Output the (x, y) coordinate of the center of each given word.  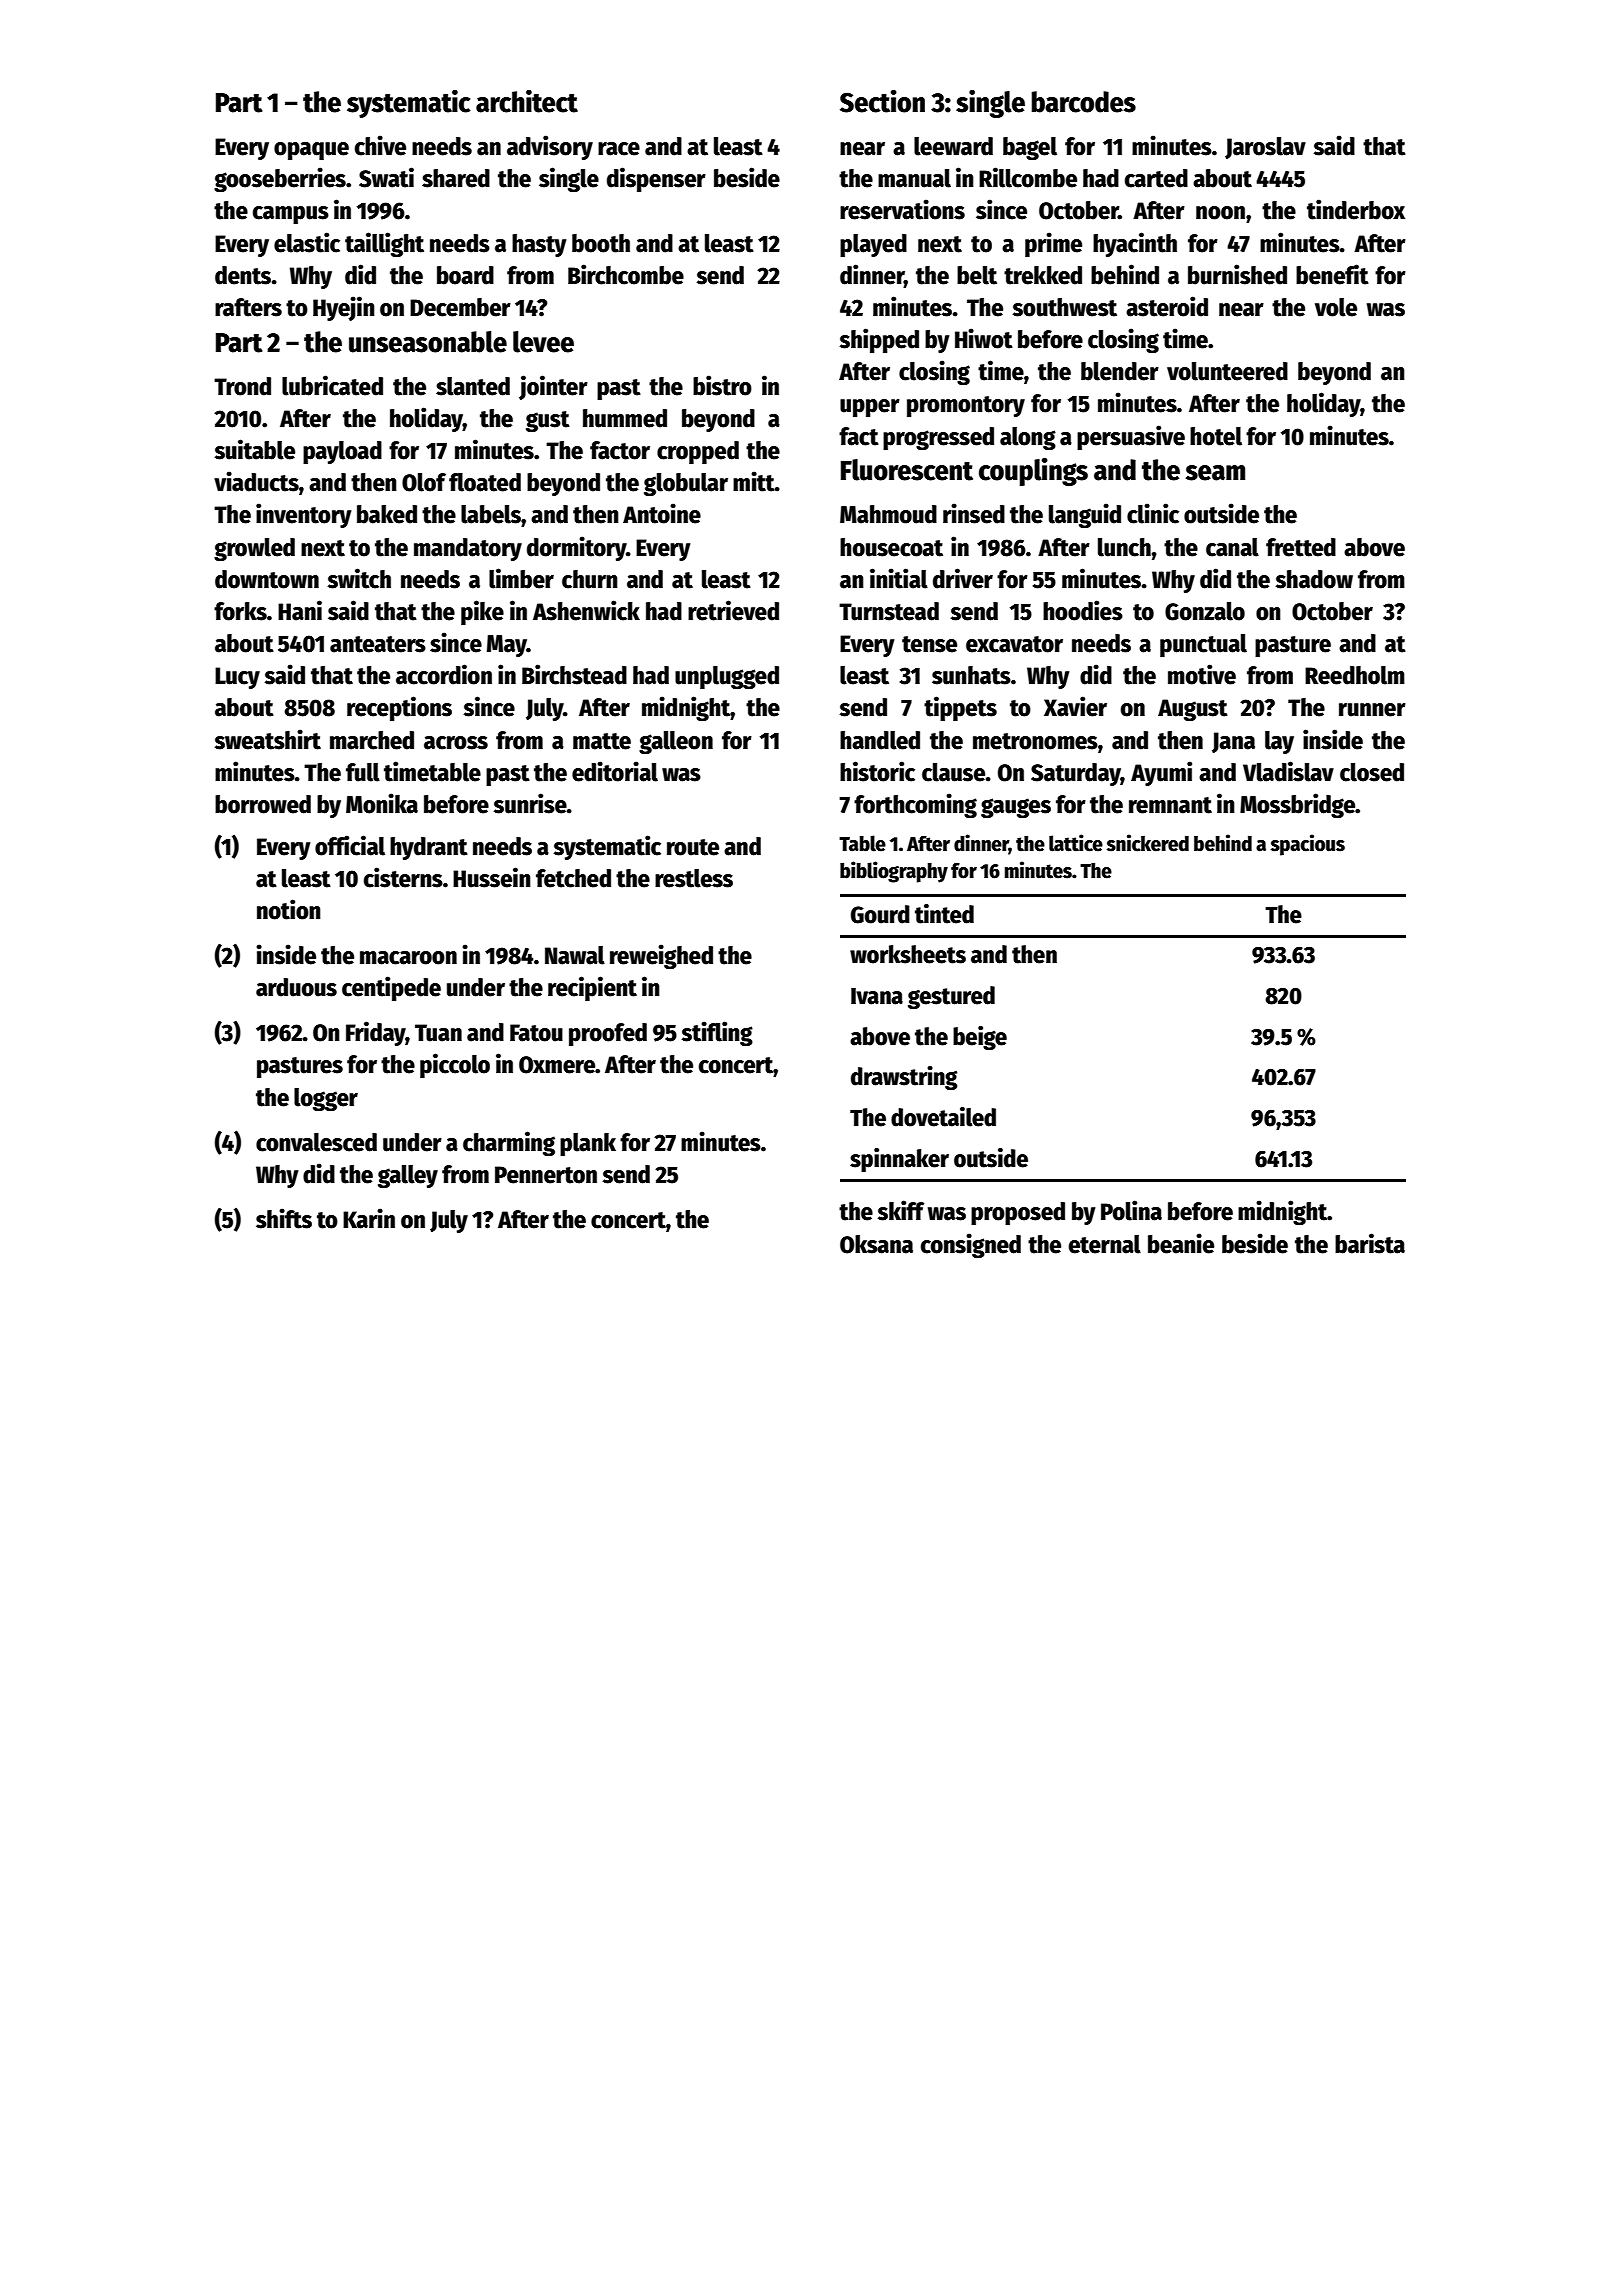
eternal (1105, 1244)
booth (601, 243)
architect (527, 101)
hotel (1216, 436)
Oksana (876, 1244)
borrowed (263, 804)
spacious (1307, 845)
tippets (960, 708)
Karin (369, 1218)
